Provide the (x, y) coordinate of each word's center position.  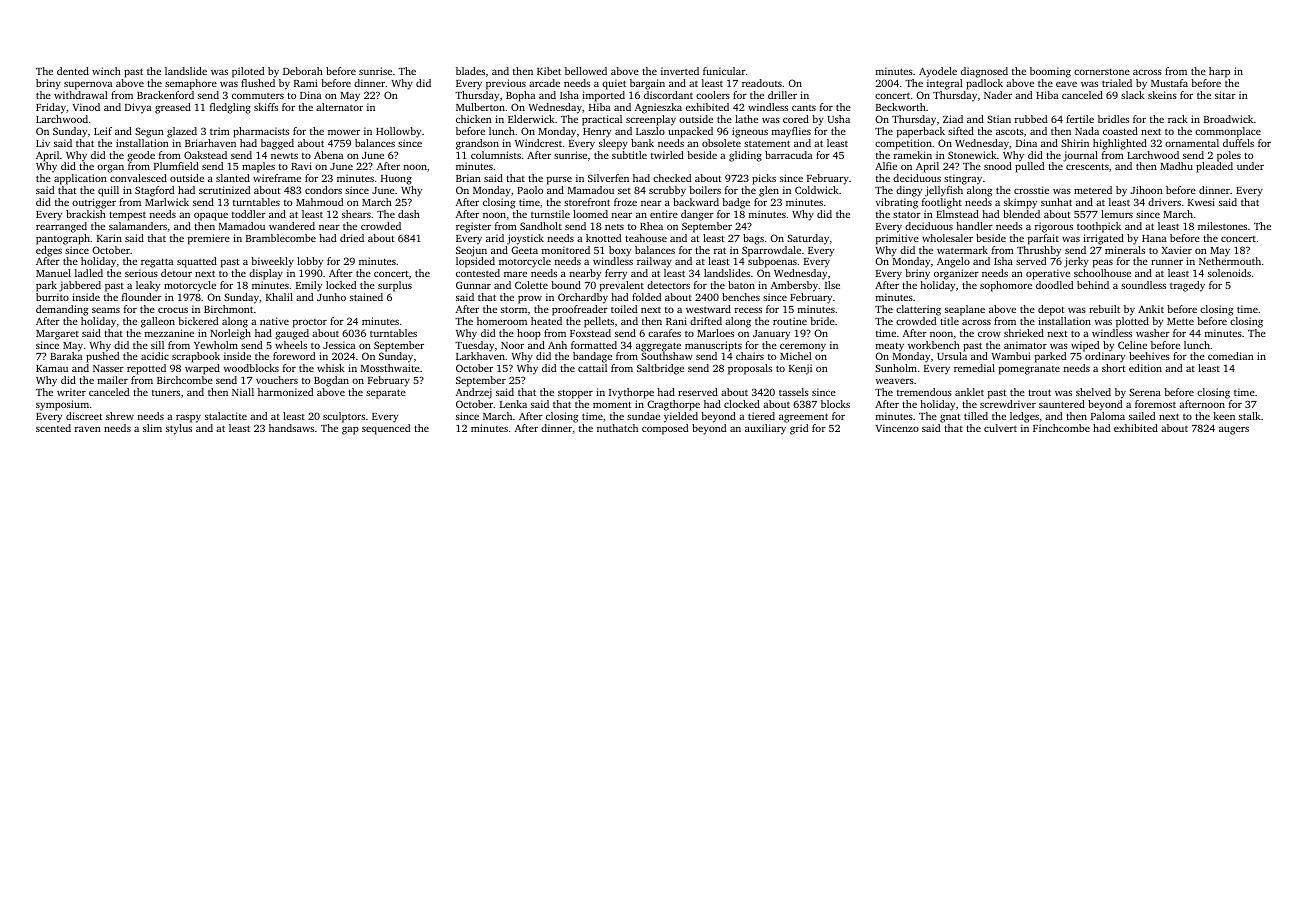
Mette (1180, 321)
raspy (188, 418)
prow (530, 300)
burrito (52, 297)
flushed (258, 83)
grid (799, 429)
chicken (474, 119)
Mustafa (1169, 83)
